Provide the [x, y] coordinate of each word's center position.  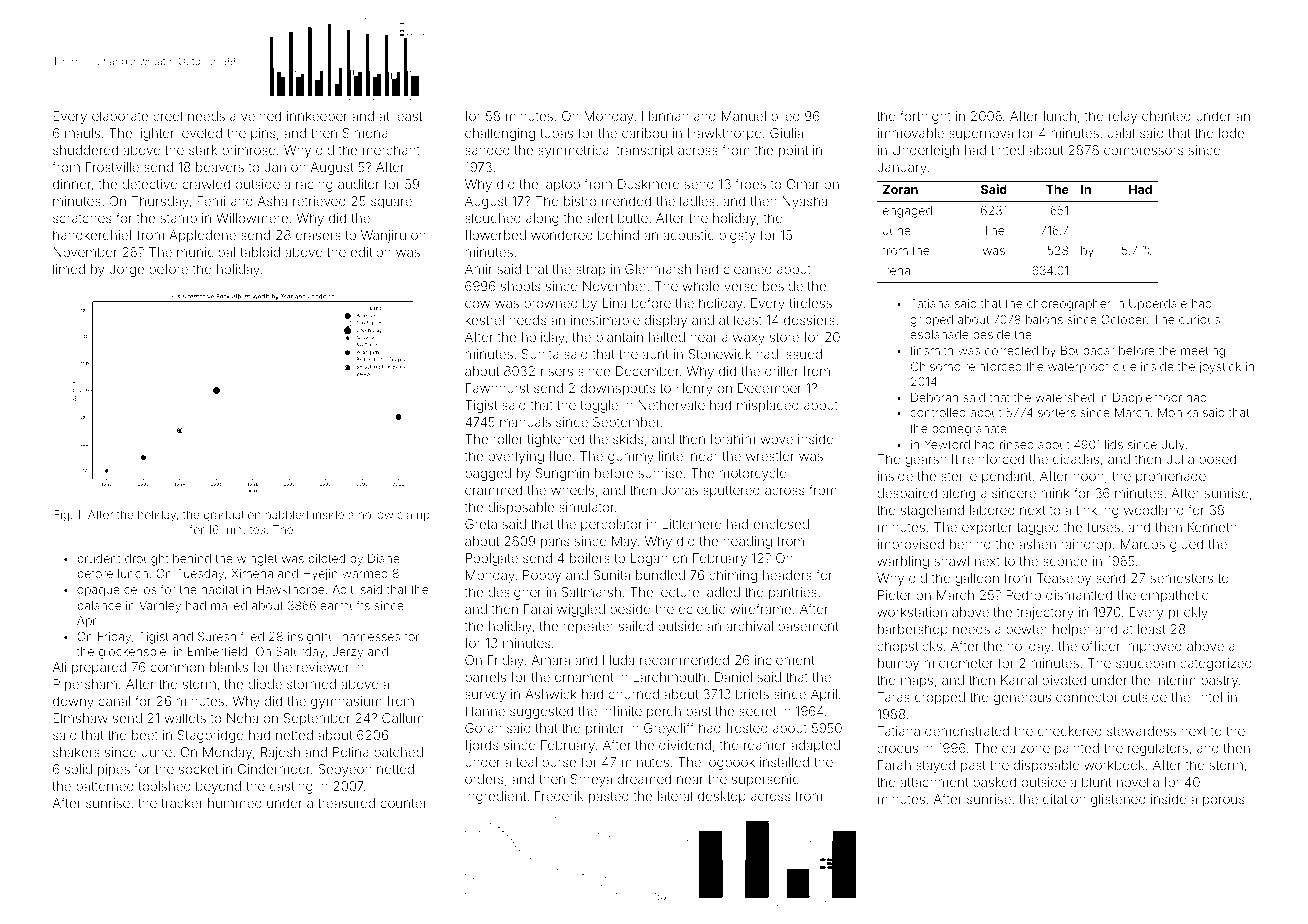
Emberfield [217, 651]
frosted [747, 727]
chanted [1166, 116]
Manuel [744, 116]
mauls [82, 133]
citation [1064, 799]
